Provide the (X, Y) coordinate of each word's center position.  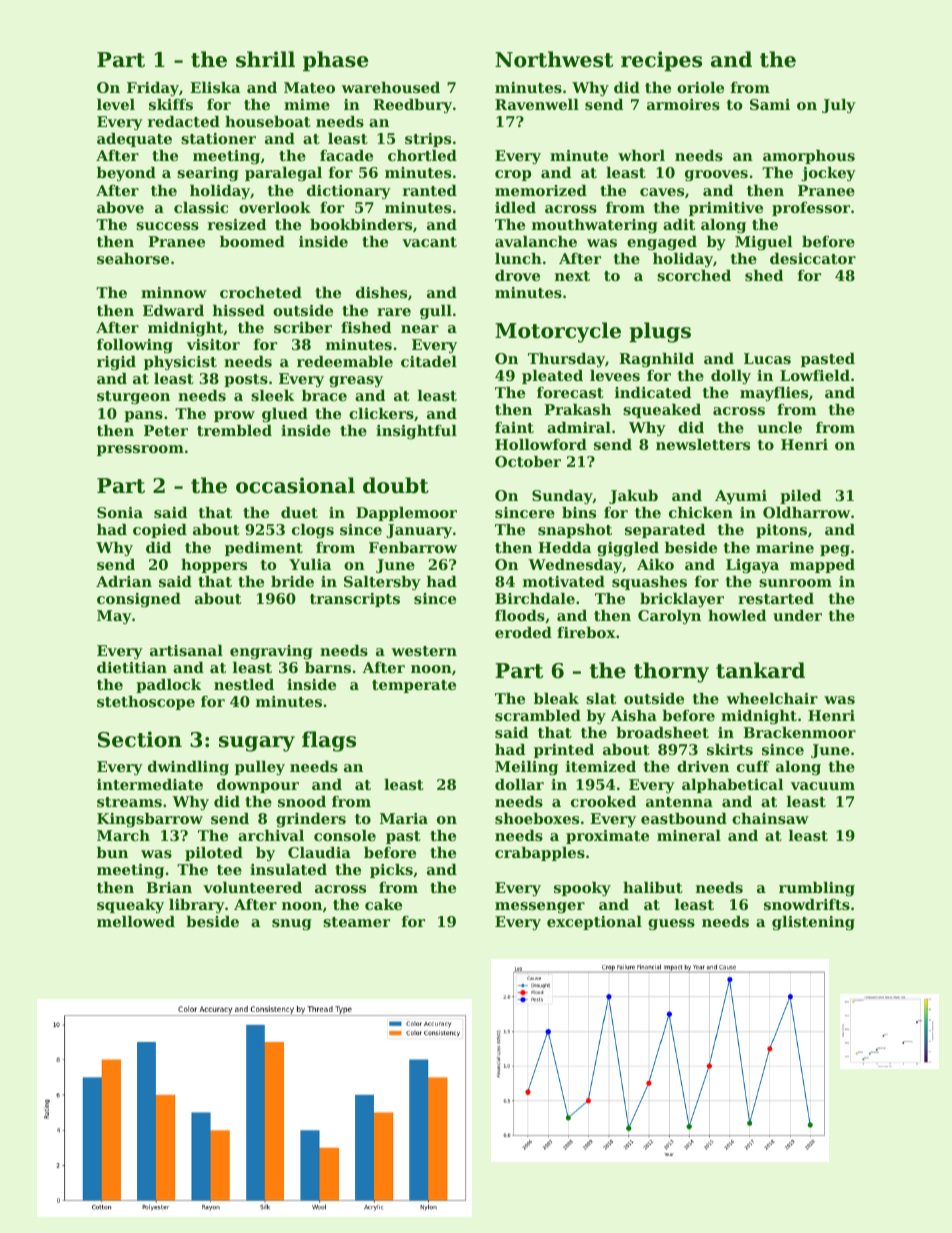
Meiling (526, 768)
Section (140, 739)
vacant (429, 242)
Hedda (564, 547)
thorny (671, 672)
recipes (661, 61)
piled (800, 497)
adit (679, 224)
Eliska (215, 87)
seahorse (133, 258)
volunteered (252, 887)
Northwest (554, 59)
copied (160, 531)
